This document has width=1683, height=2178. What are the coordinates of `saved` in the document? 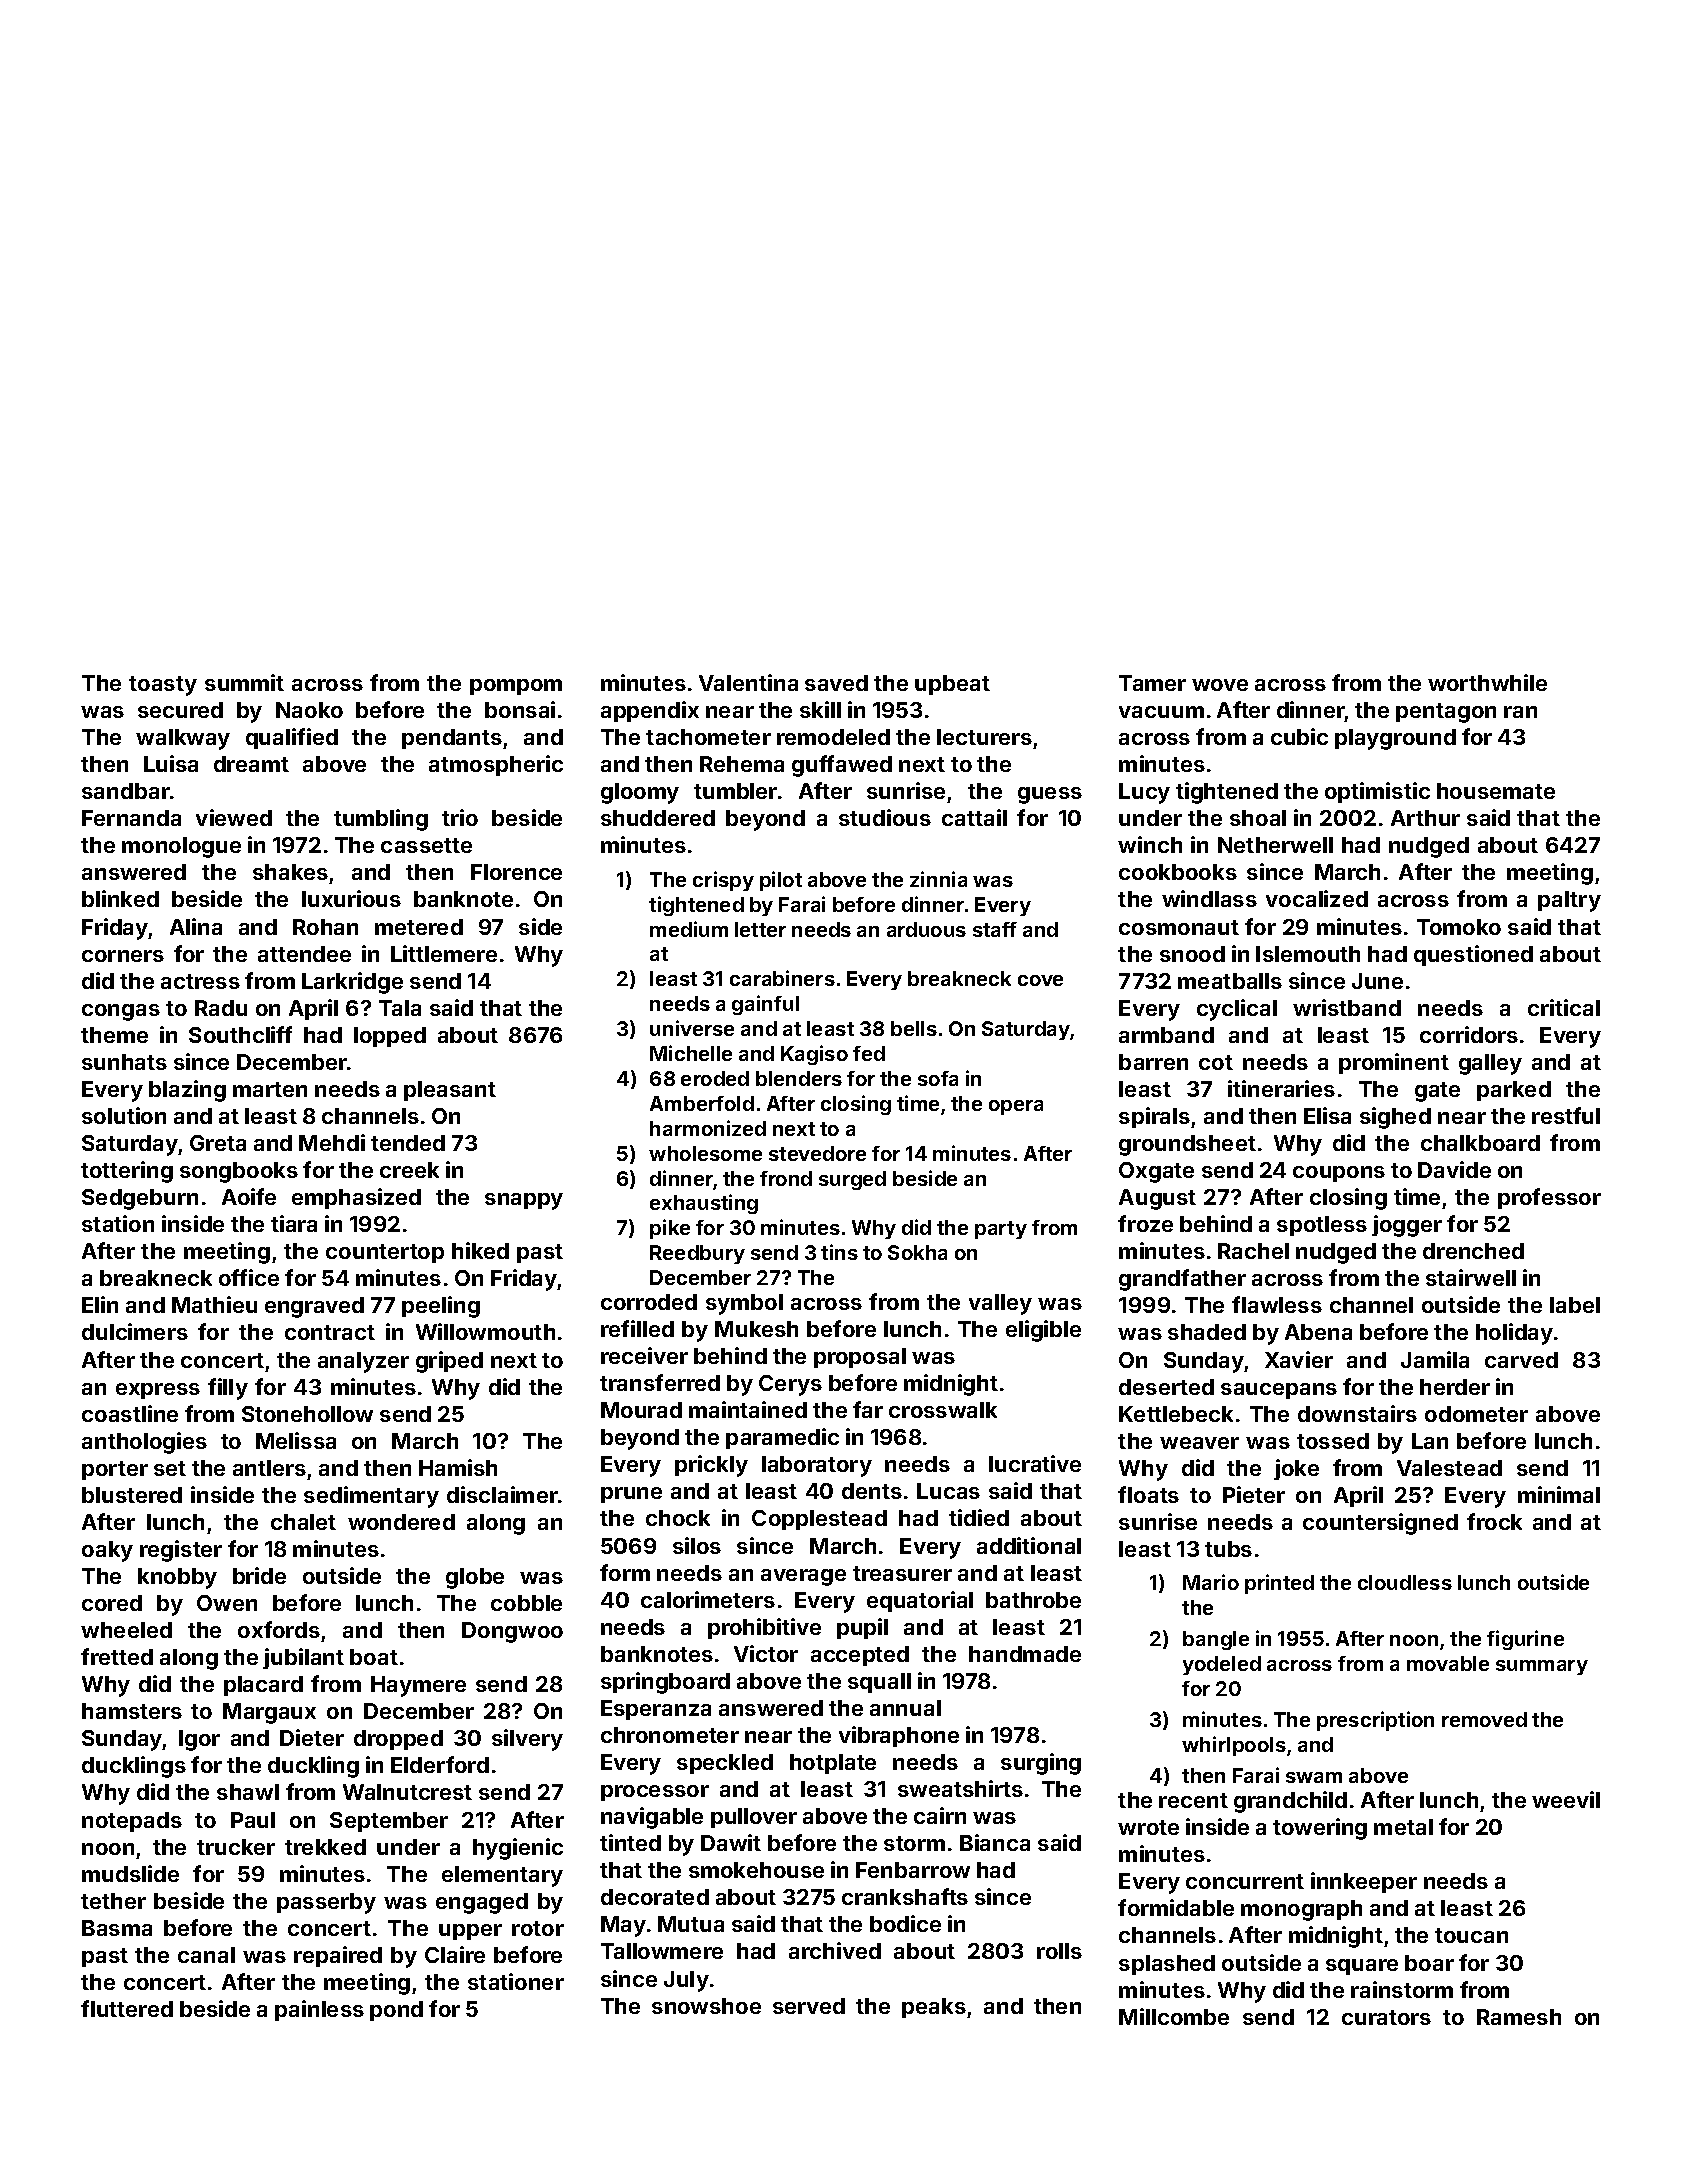 It's located at (836, 683).
